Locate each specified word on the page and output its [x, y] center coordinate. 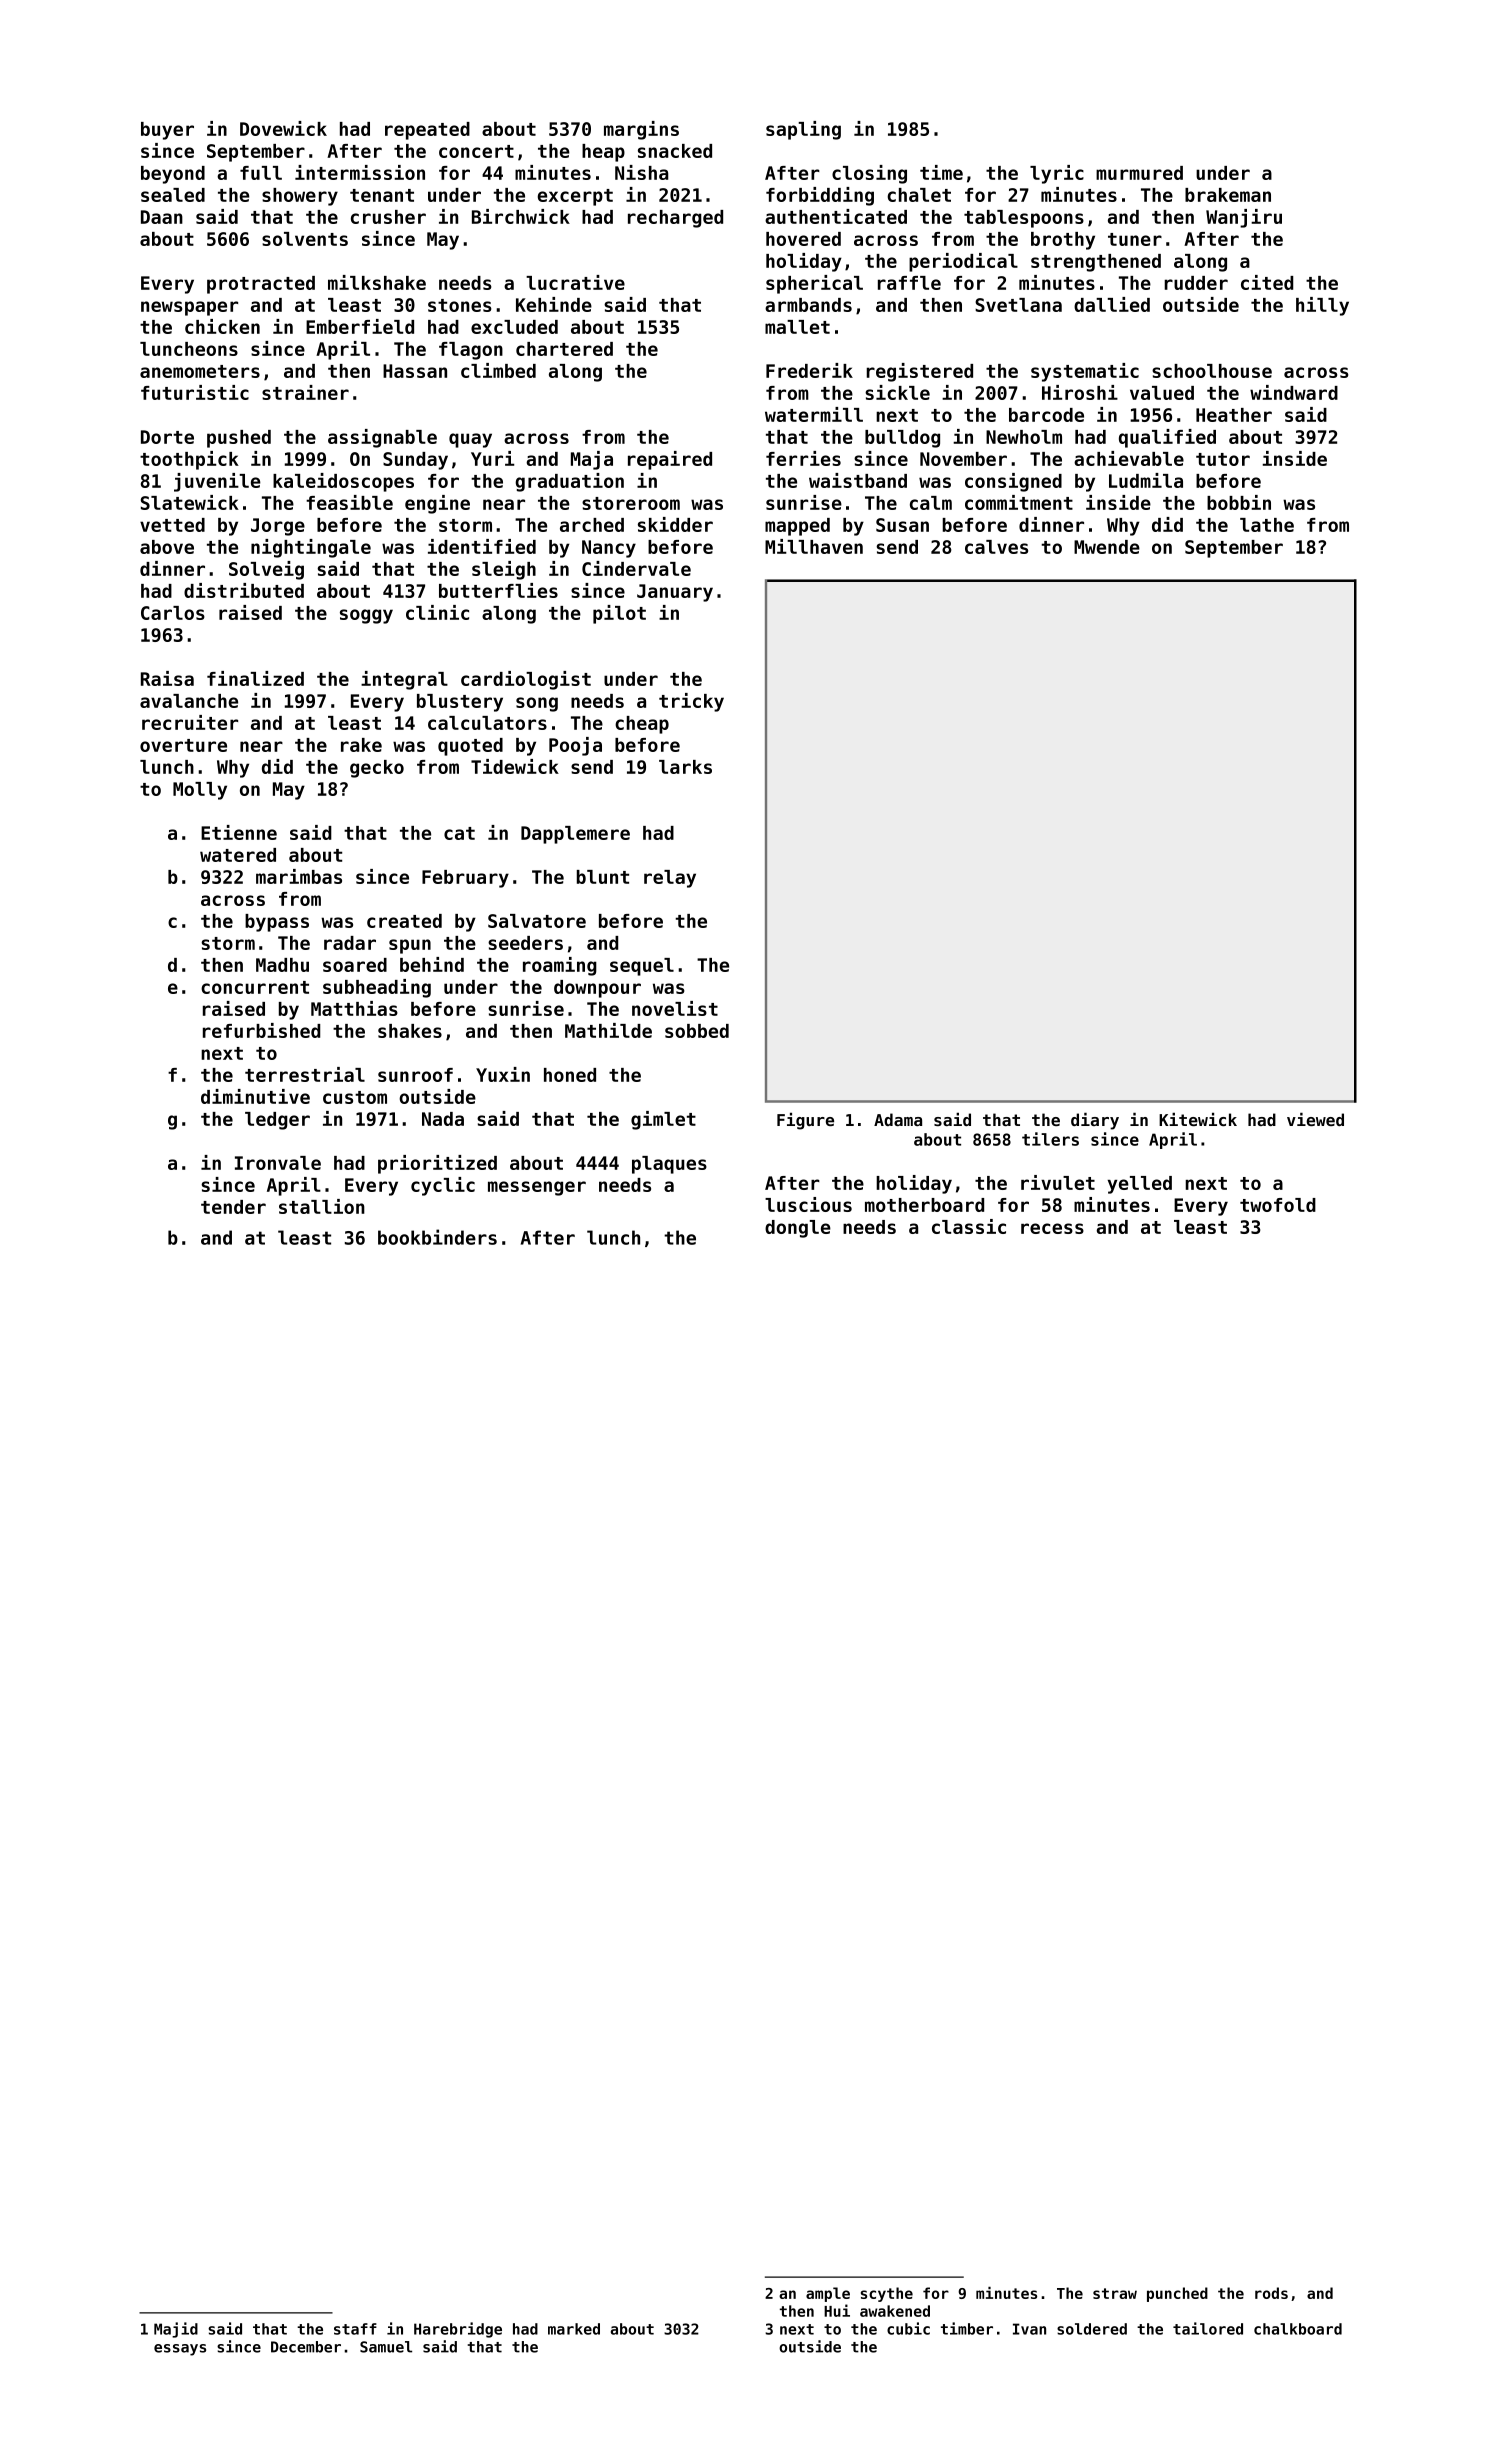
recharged [675, 219]
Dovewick [283, 128]
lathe [1267, 525]
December [306, 2347]
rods [1271, 2293]
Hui [837, 2310]
